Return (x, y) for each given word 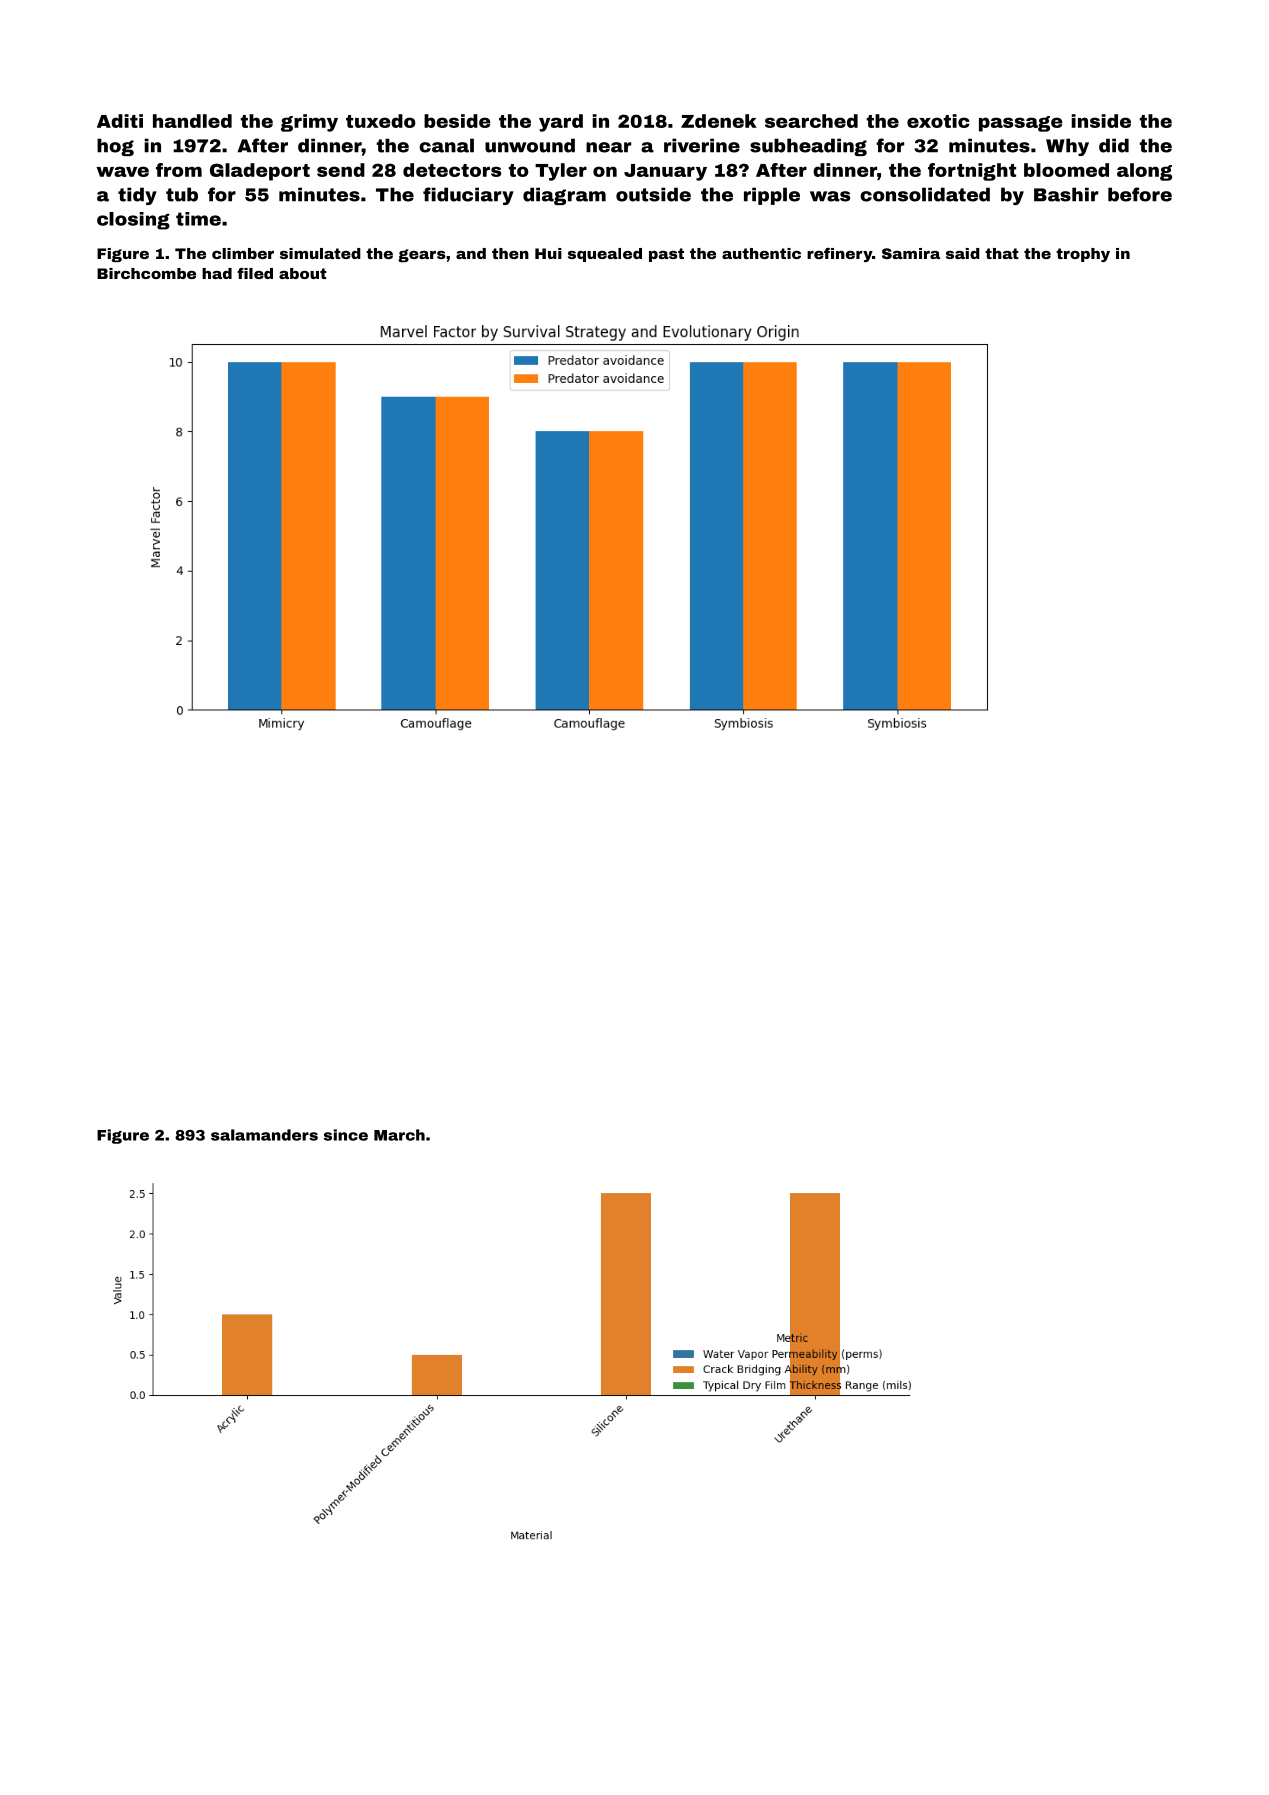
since (346, 1135)
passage (1020, 124)
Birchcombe (146, 273)
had (217, 273)
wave (122, 171)
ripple (772, 196)
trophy (1083, 255)
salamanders (264, 1135)
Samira (911, 253)
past (666, 255)
